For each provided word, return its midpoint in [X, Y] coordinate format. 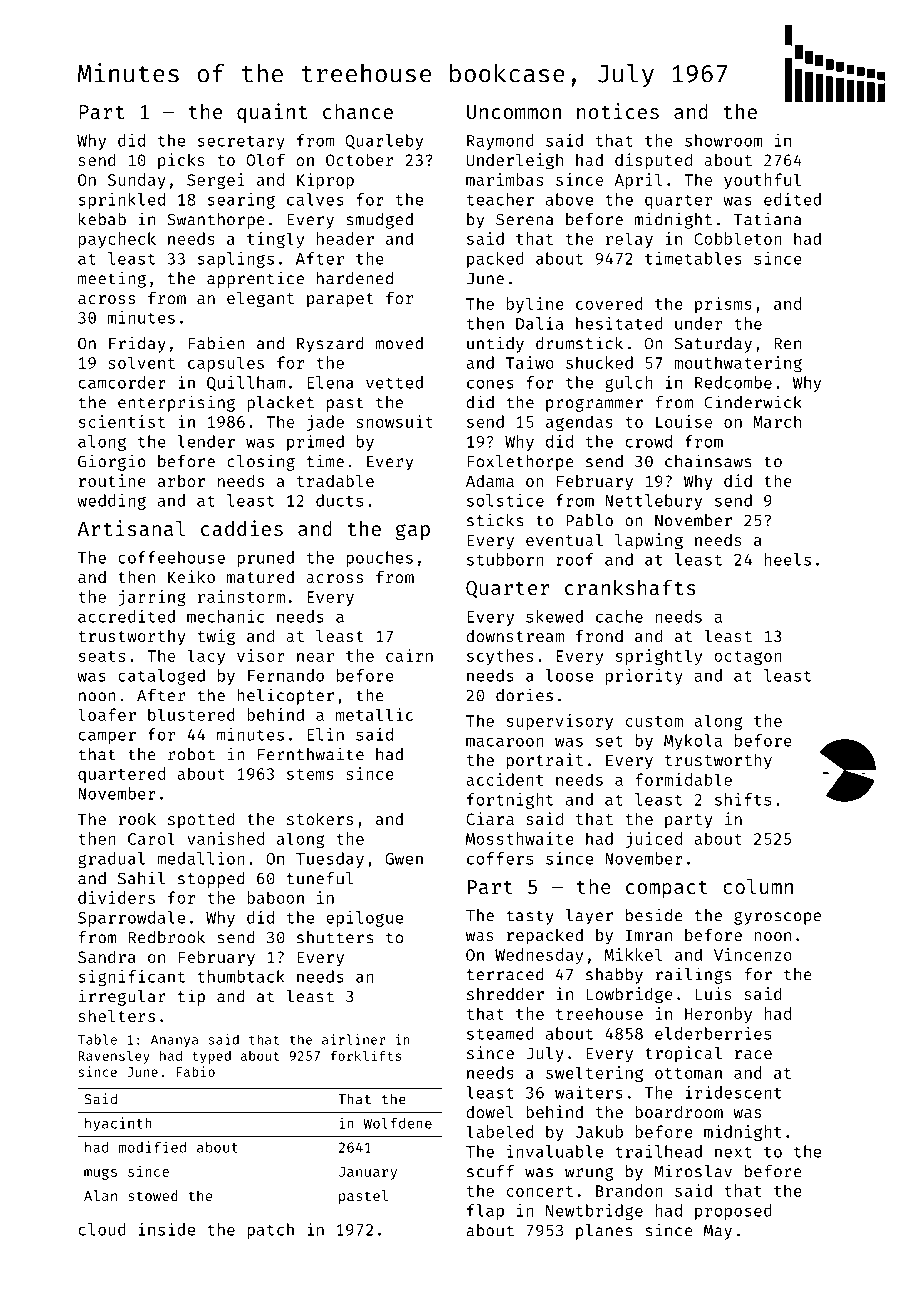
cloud [102, 1229]
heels [787, 559]
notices [618, 111]
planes [604, 1232]
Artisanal [131, 528]
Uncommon [514, 112]
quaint [272, 113]
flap [485, 1212]
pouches [379, 559]
